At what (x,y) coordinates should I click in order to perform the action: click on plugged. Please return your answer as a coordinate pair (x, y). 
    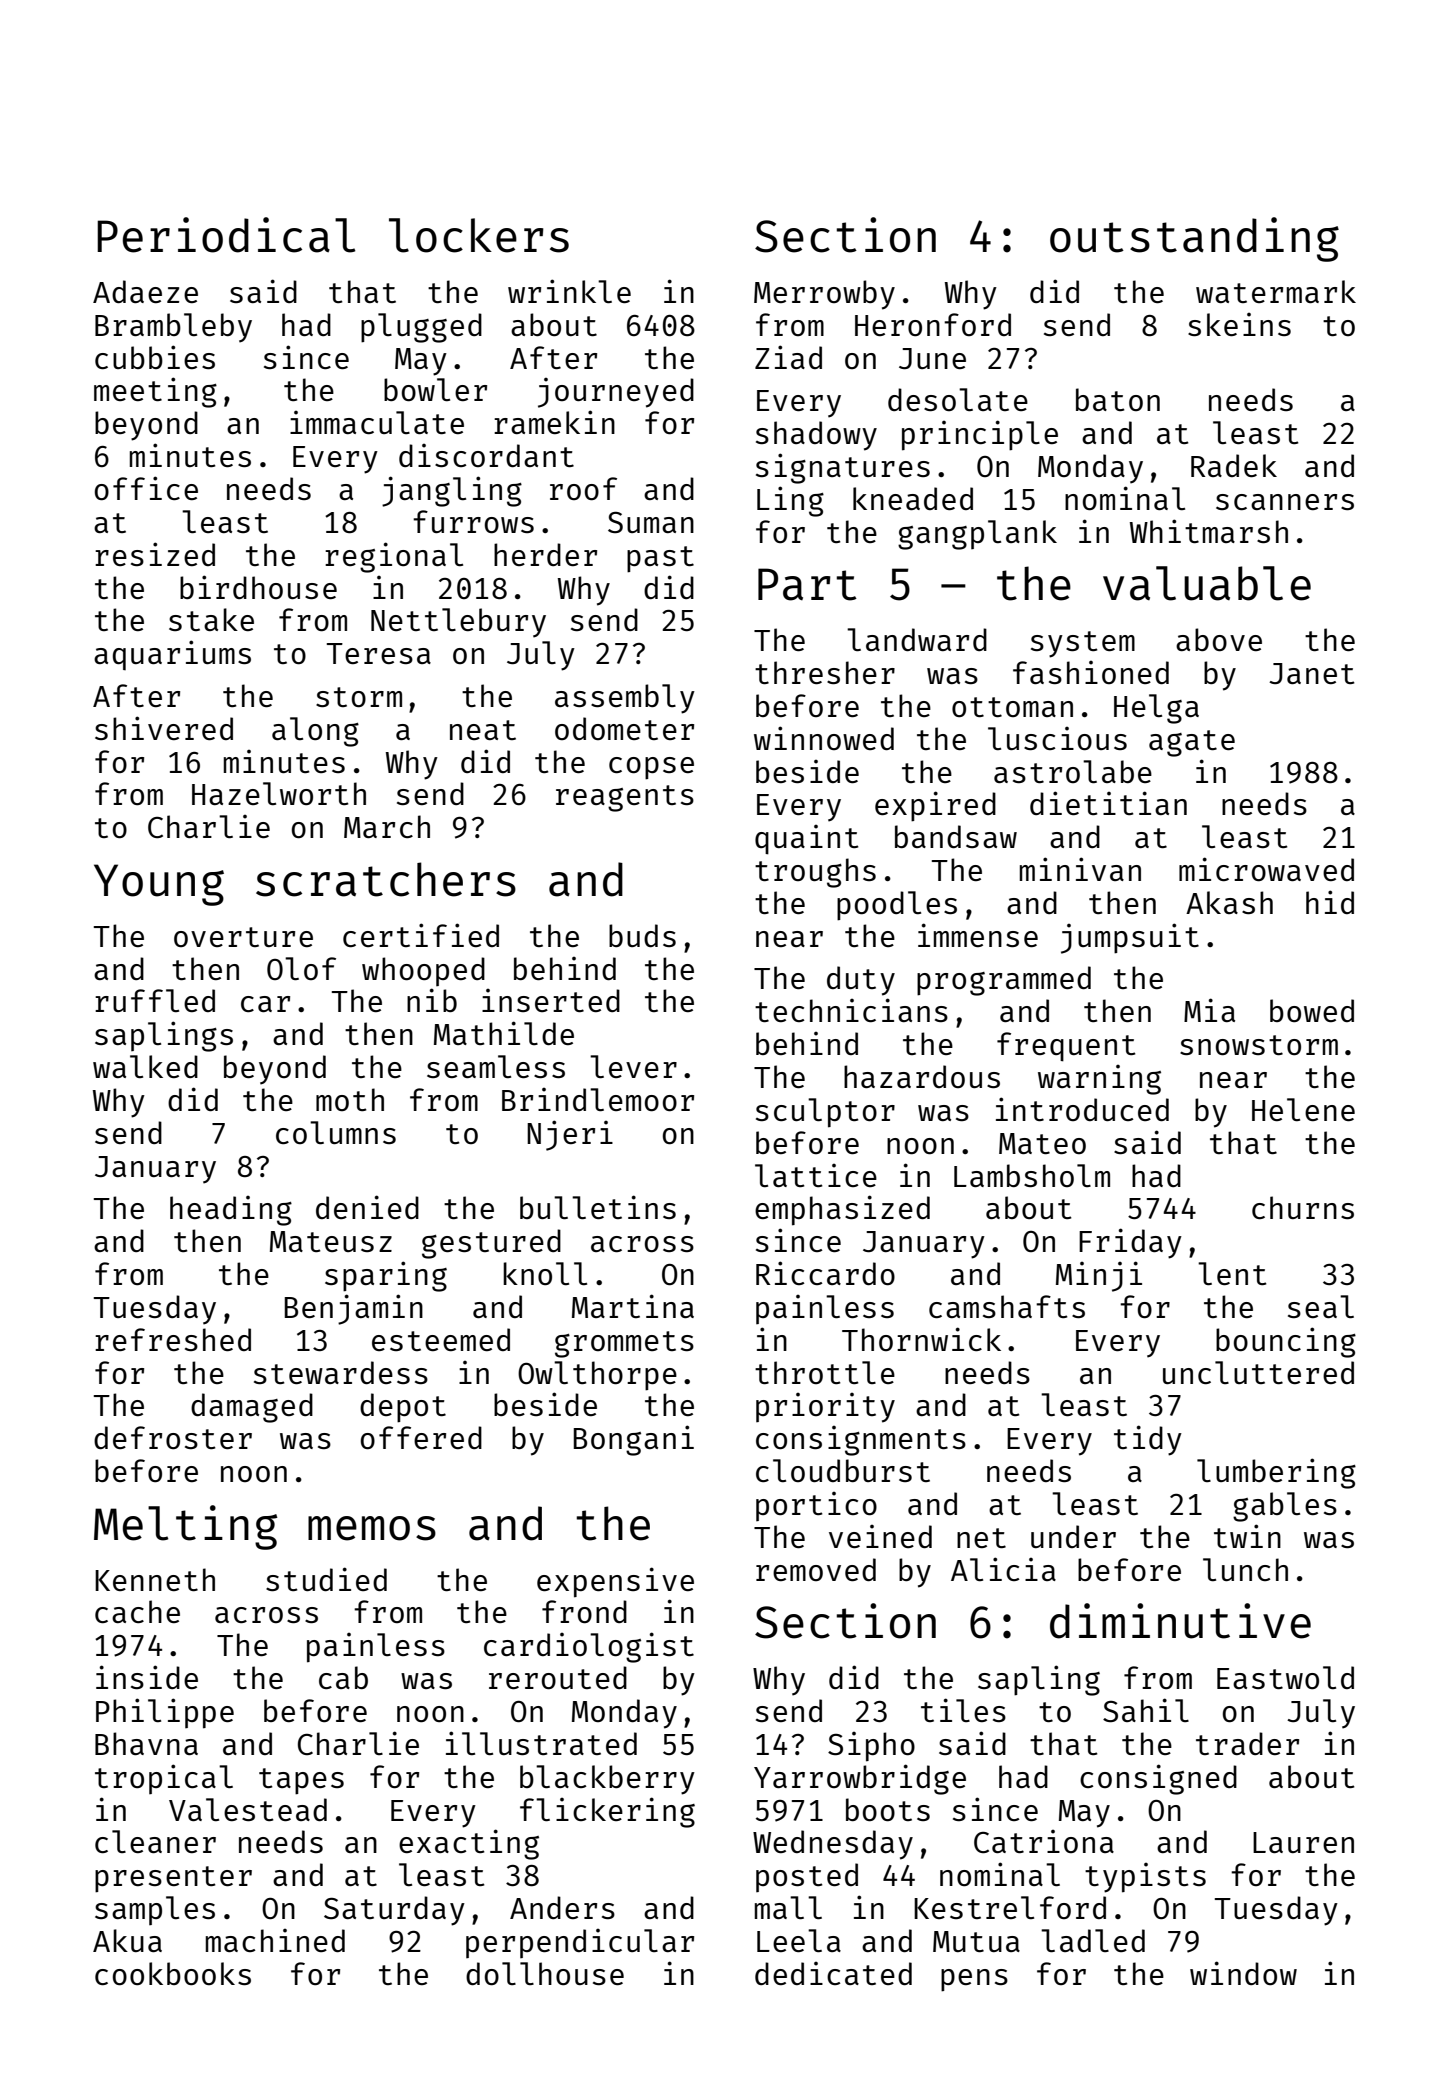
    Looking at the image, I should click on (421, 328).
